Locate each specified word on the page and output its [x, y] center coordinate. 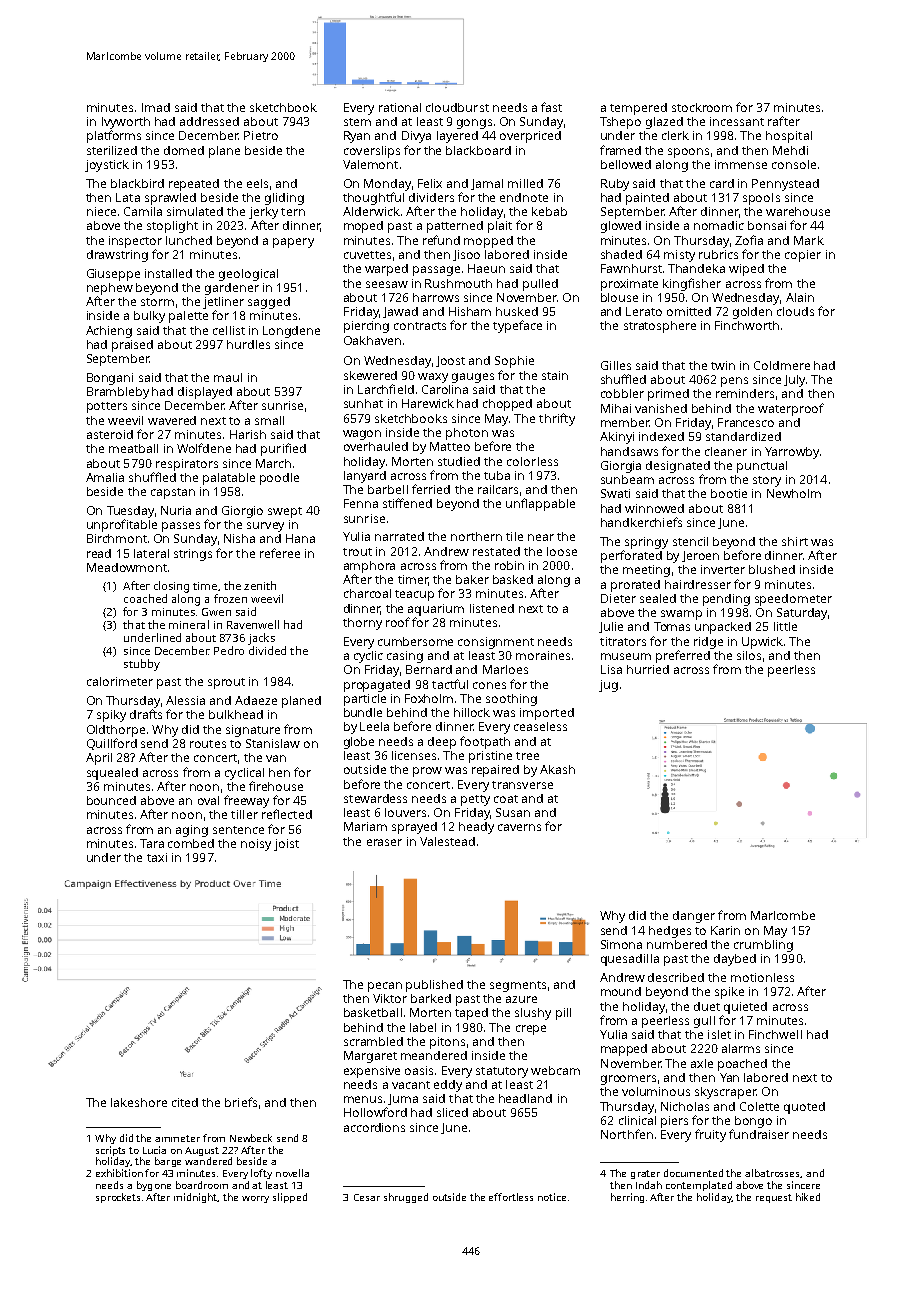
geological [248, 275]
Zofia [749, 240]
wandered [208, 1161]
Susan [513, 812]
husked [517, 311]
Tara [152, 843]
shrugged [406, 1198]
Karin [725, 930]
